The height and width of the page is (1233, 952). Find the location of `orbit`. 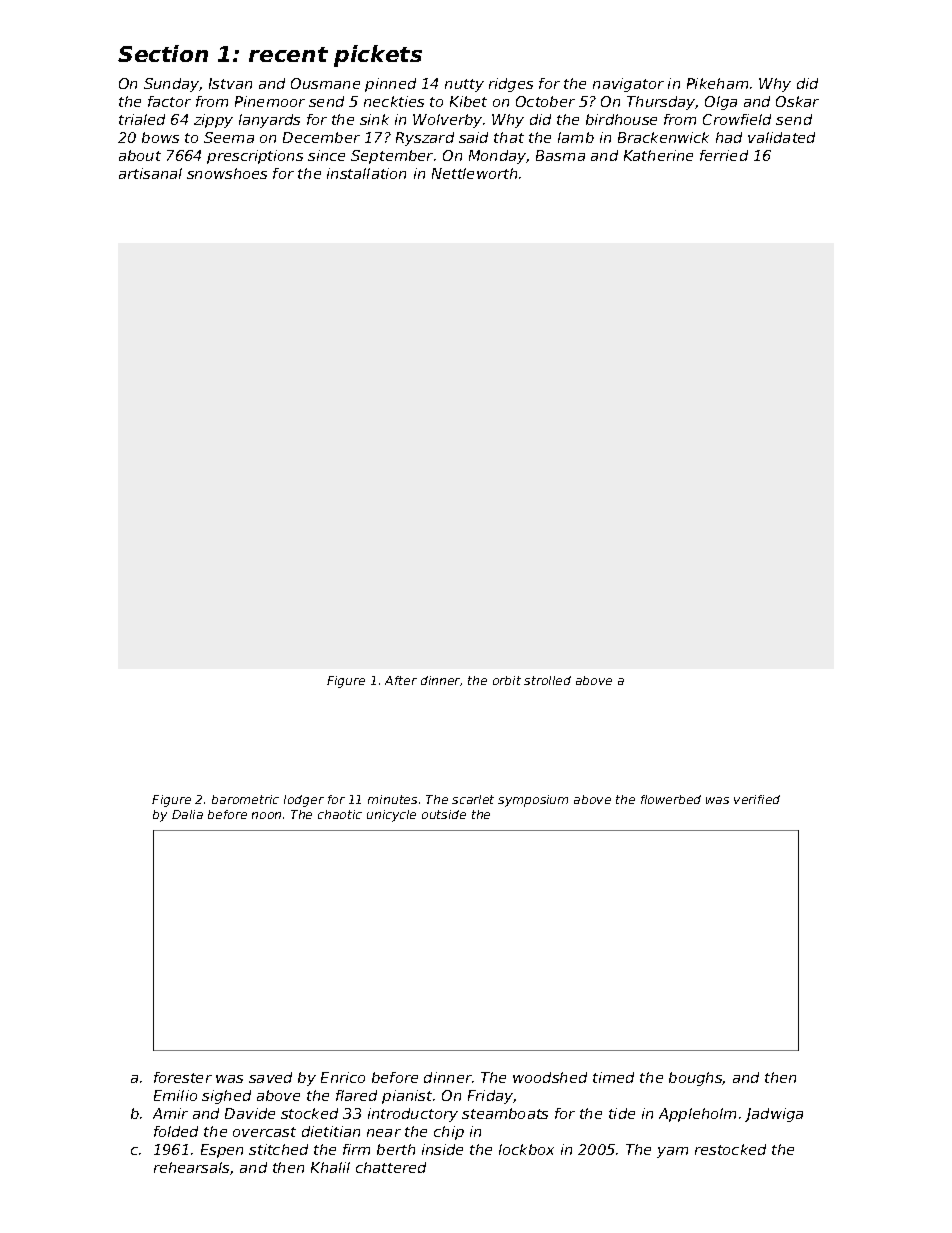

orbit is located at coordinates (507, 680).
